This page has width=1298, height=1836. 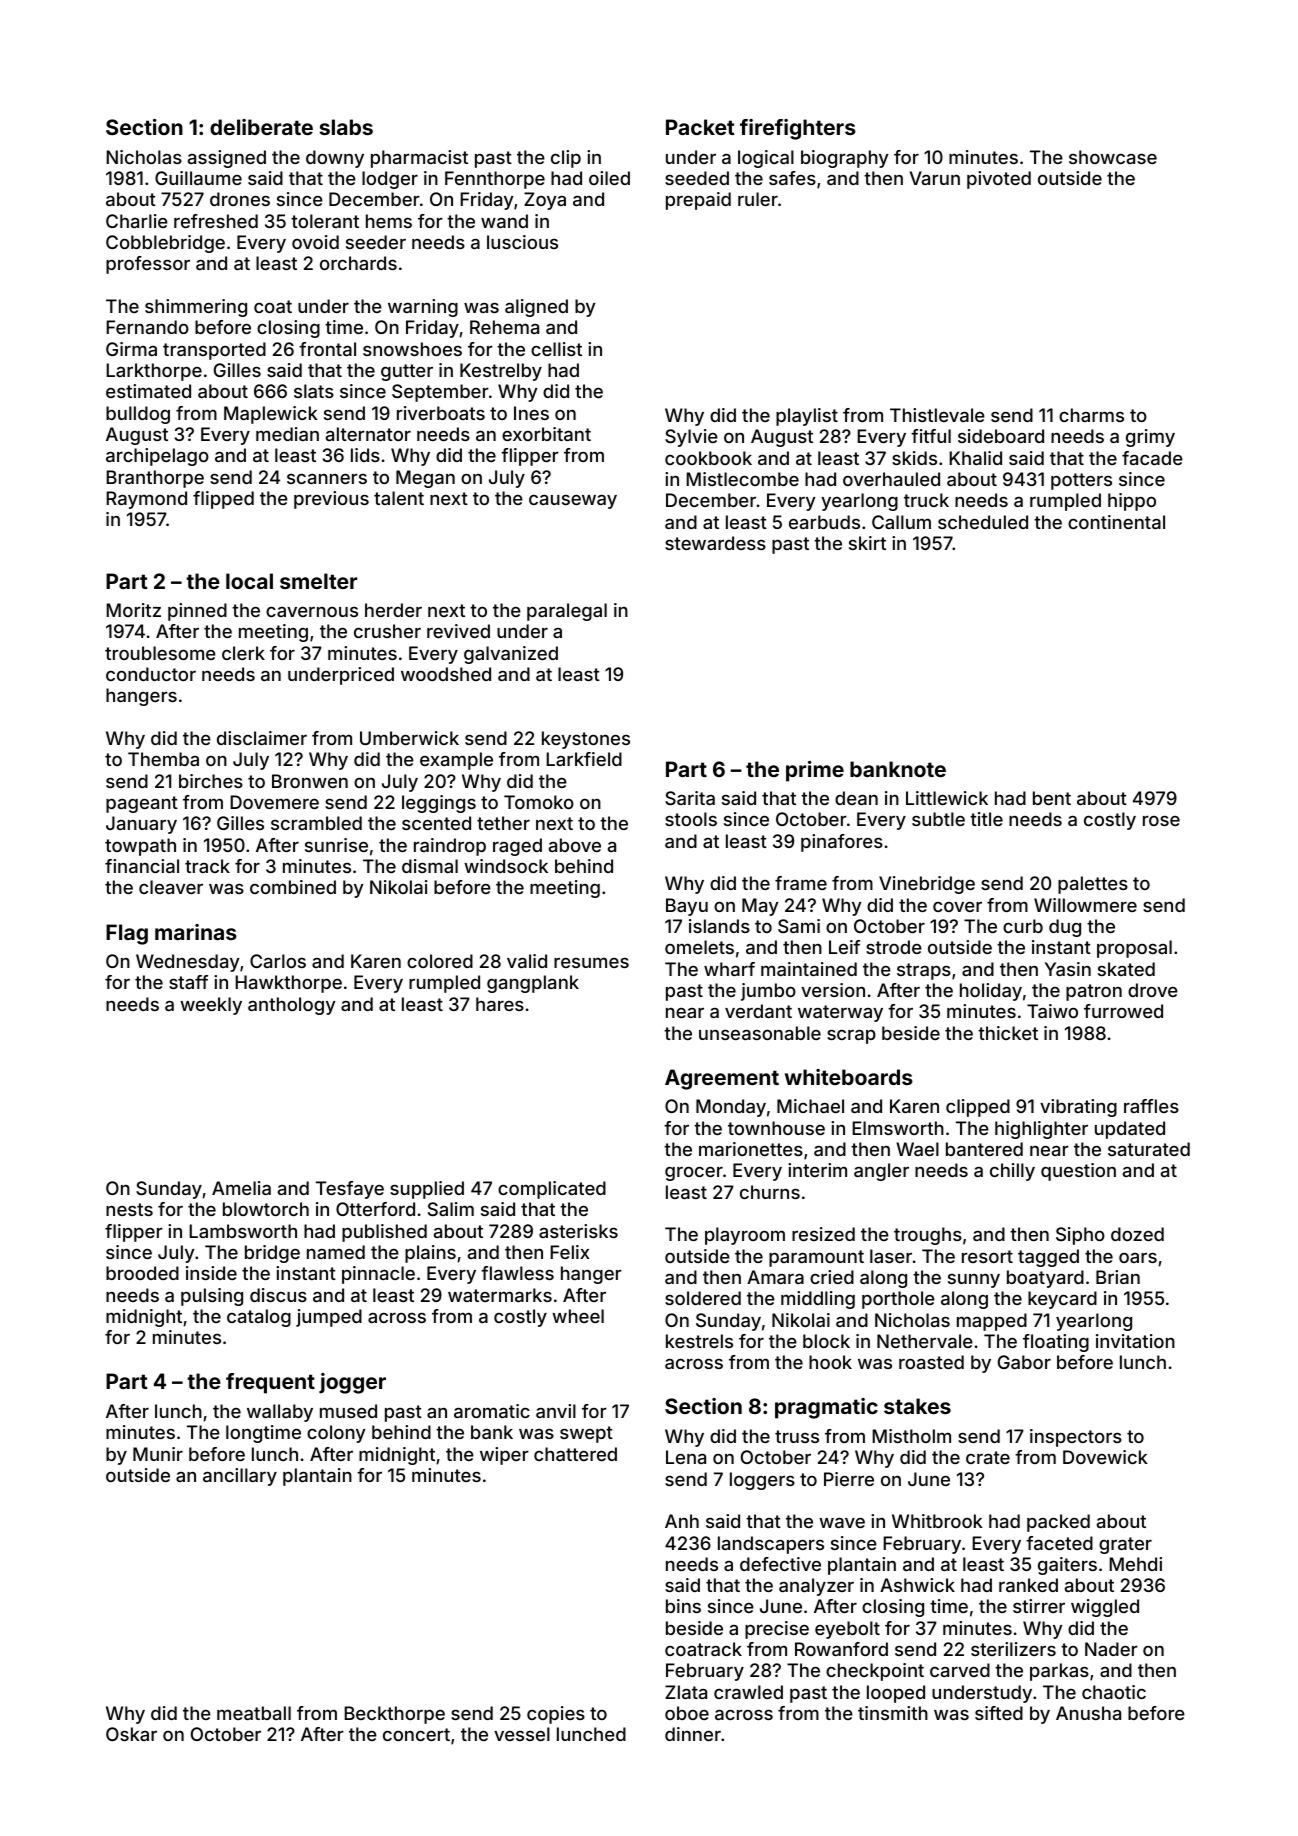 What do you see at coordinates (261, 127) in the page?
I see `deliberate` at bounding box center [261, 127].
